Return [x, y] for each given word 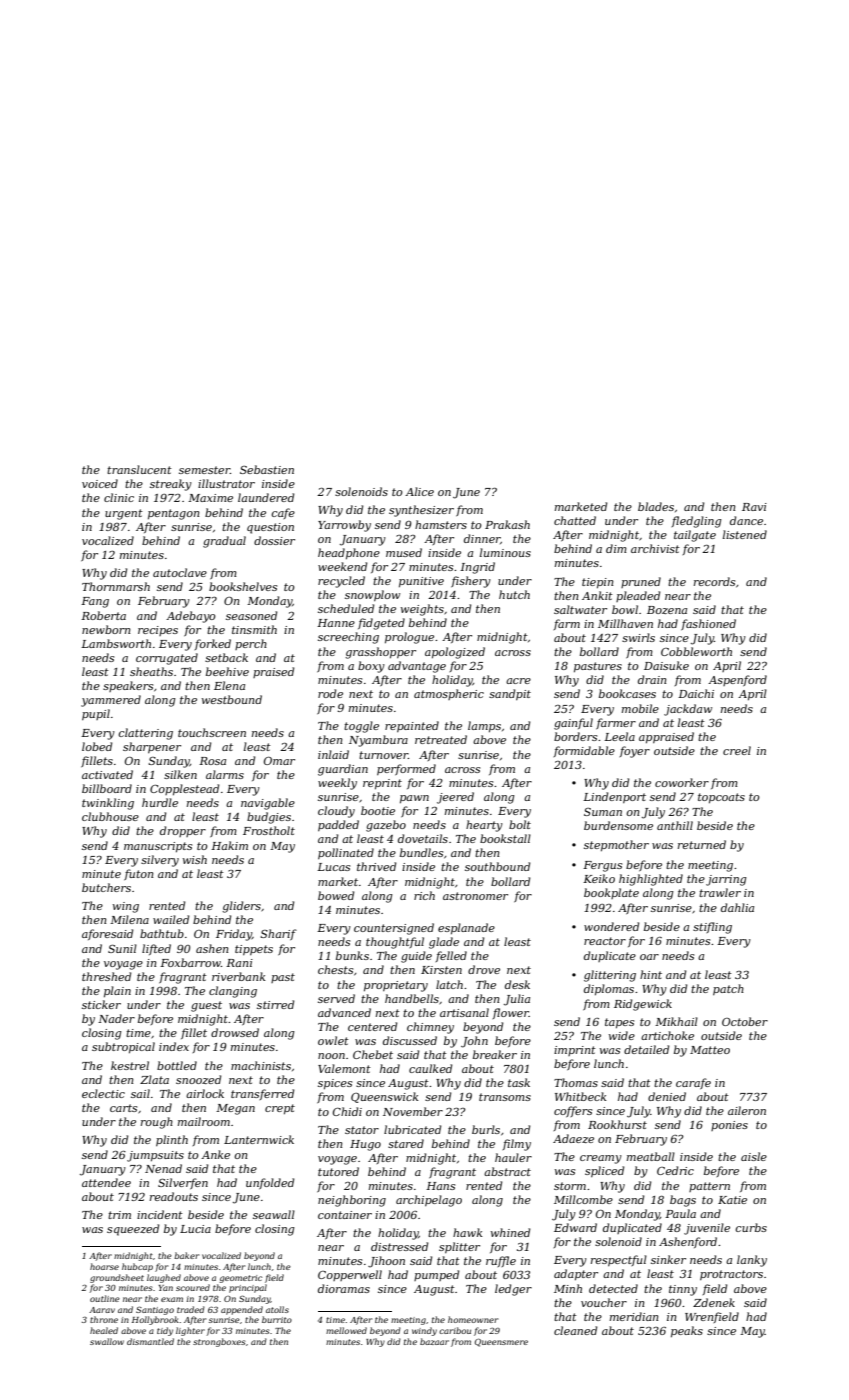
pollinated [346, 853]
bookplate [611, 893]
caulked [430, 1068]
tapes [619, 1023]
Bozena [667, 610]
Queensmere [501, 1343]
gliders [241, 907]
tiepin [598, 583]
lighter [190, 1331]
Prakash [507, 524]
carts [123, 1108]
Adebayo [191, 617]
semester [204, 470]
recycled [341, 582]
